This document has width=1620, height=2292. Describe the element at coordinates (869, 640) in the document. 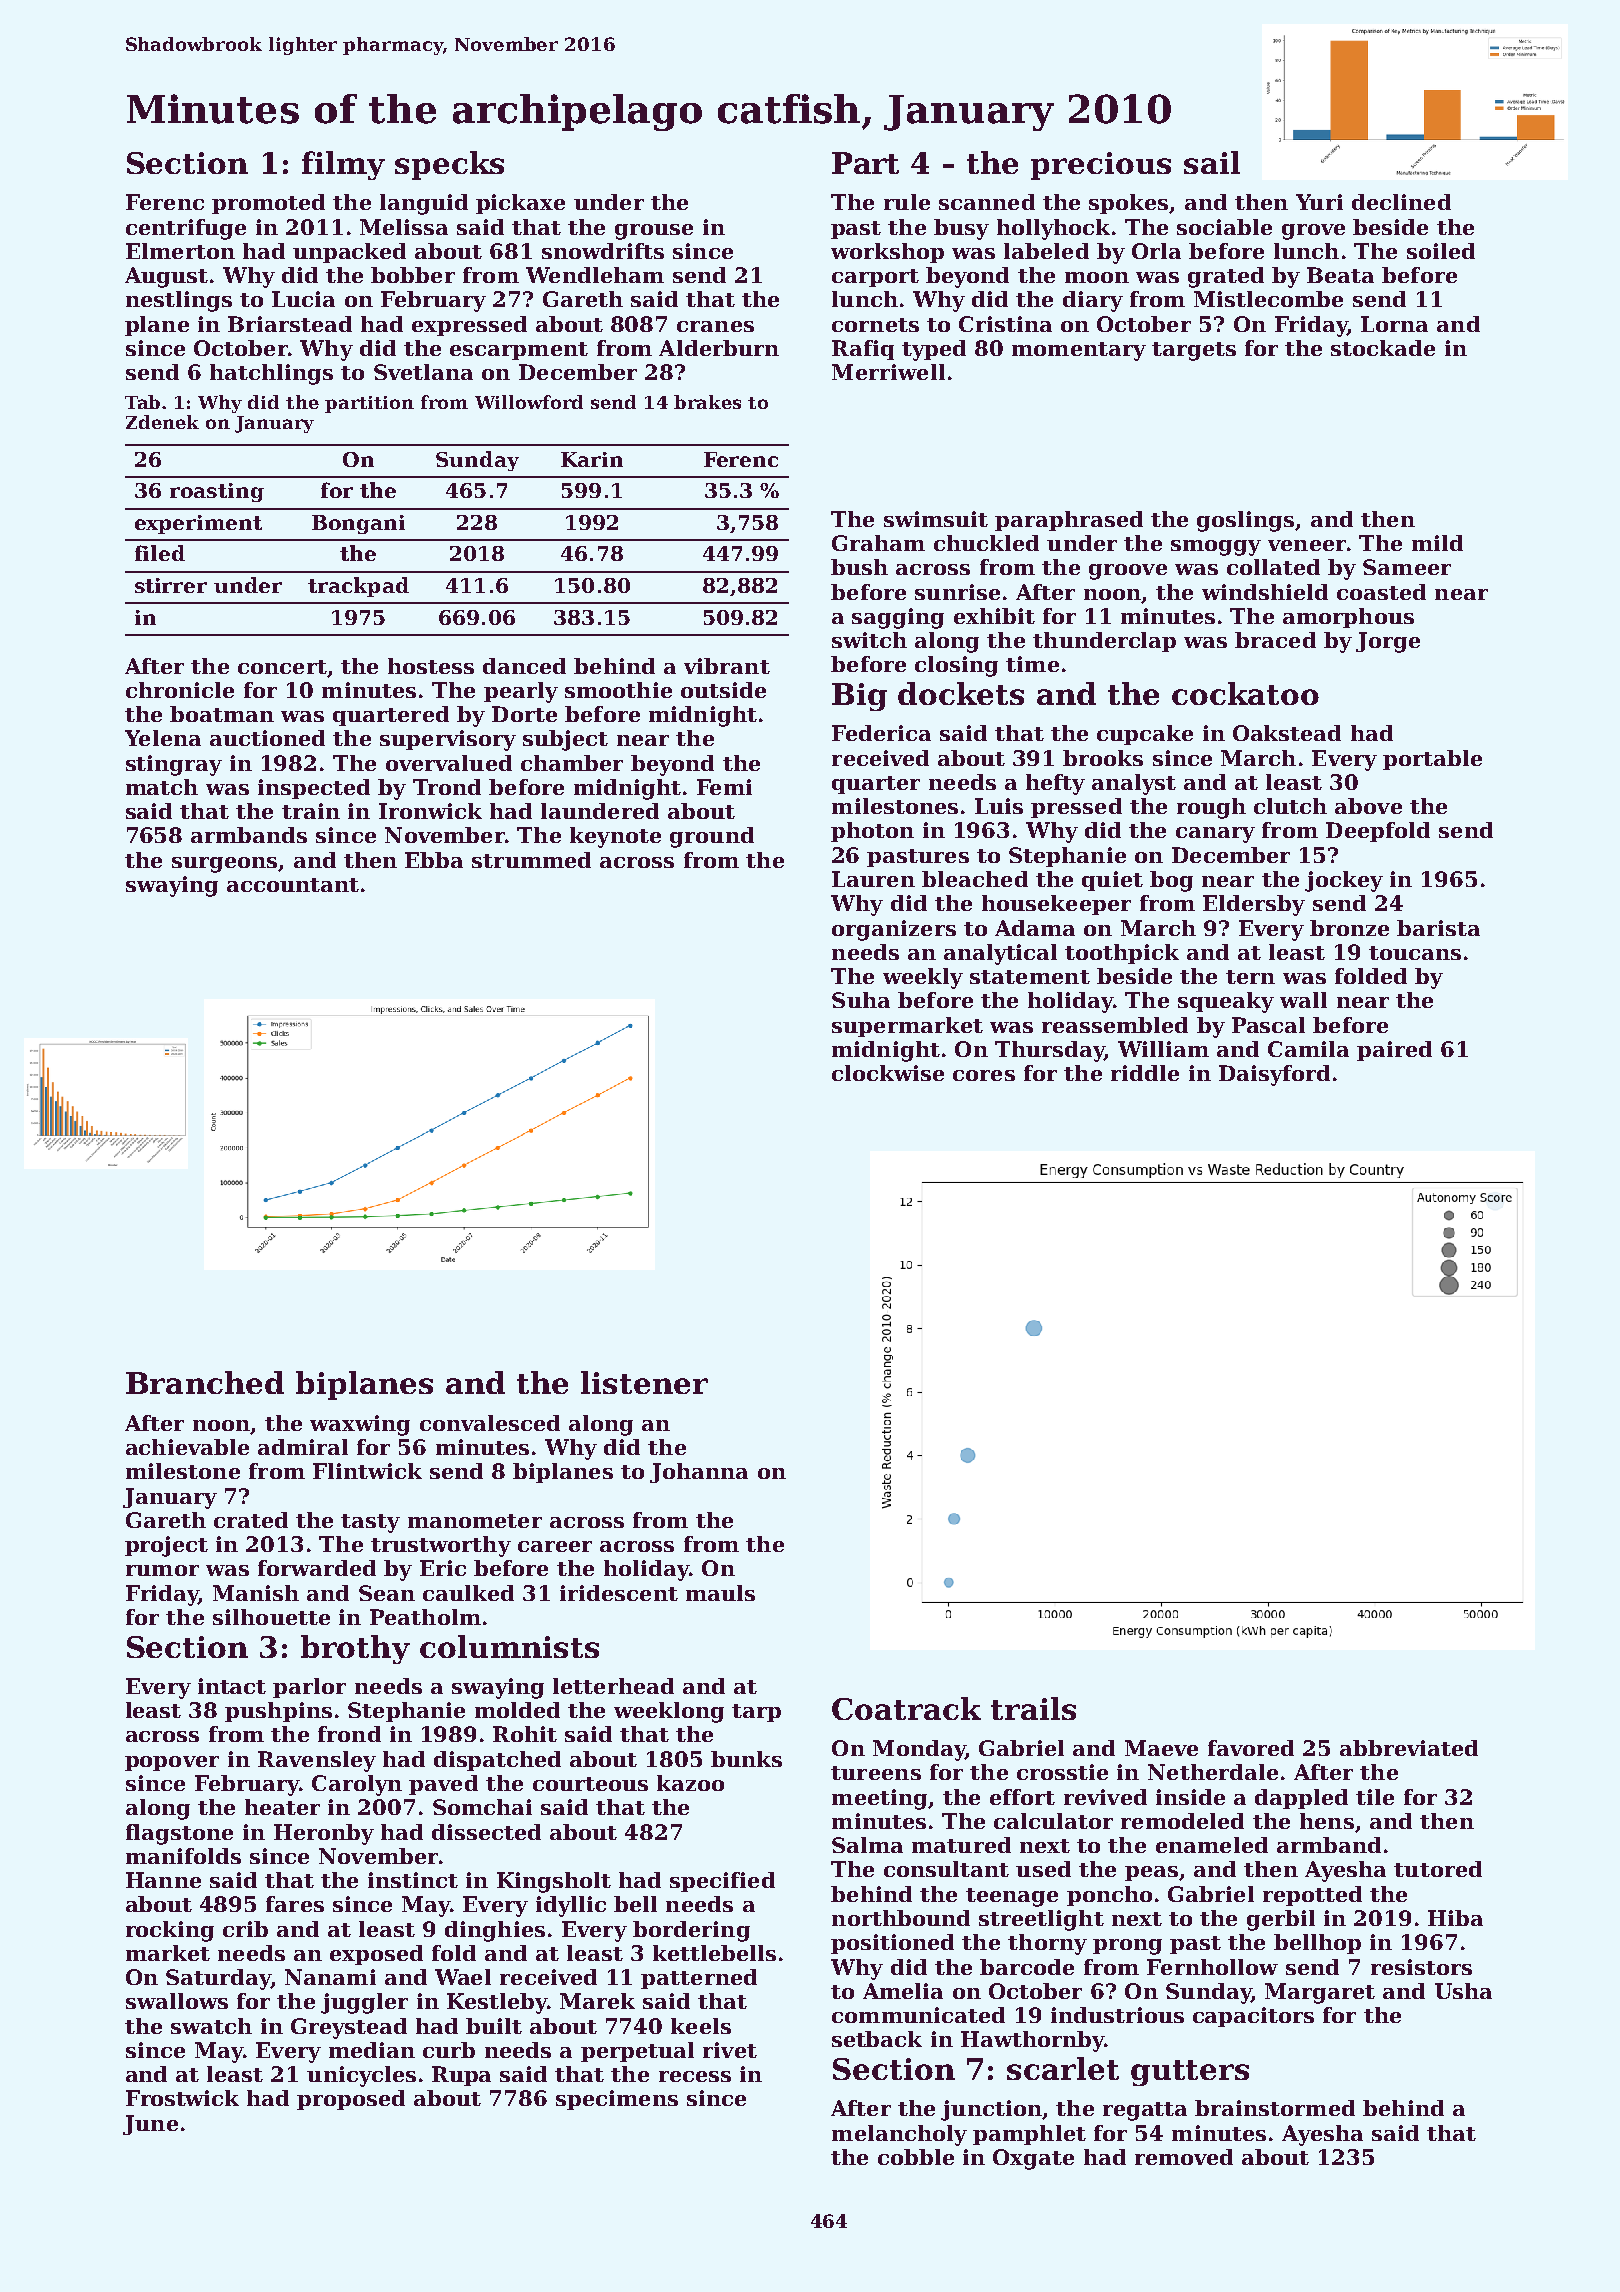

I see `switch` at that location.
